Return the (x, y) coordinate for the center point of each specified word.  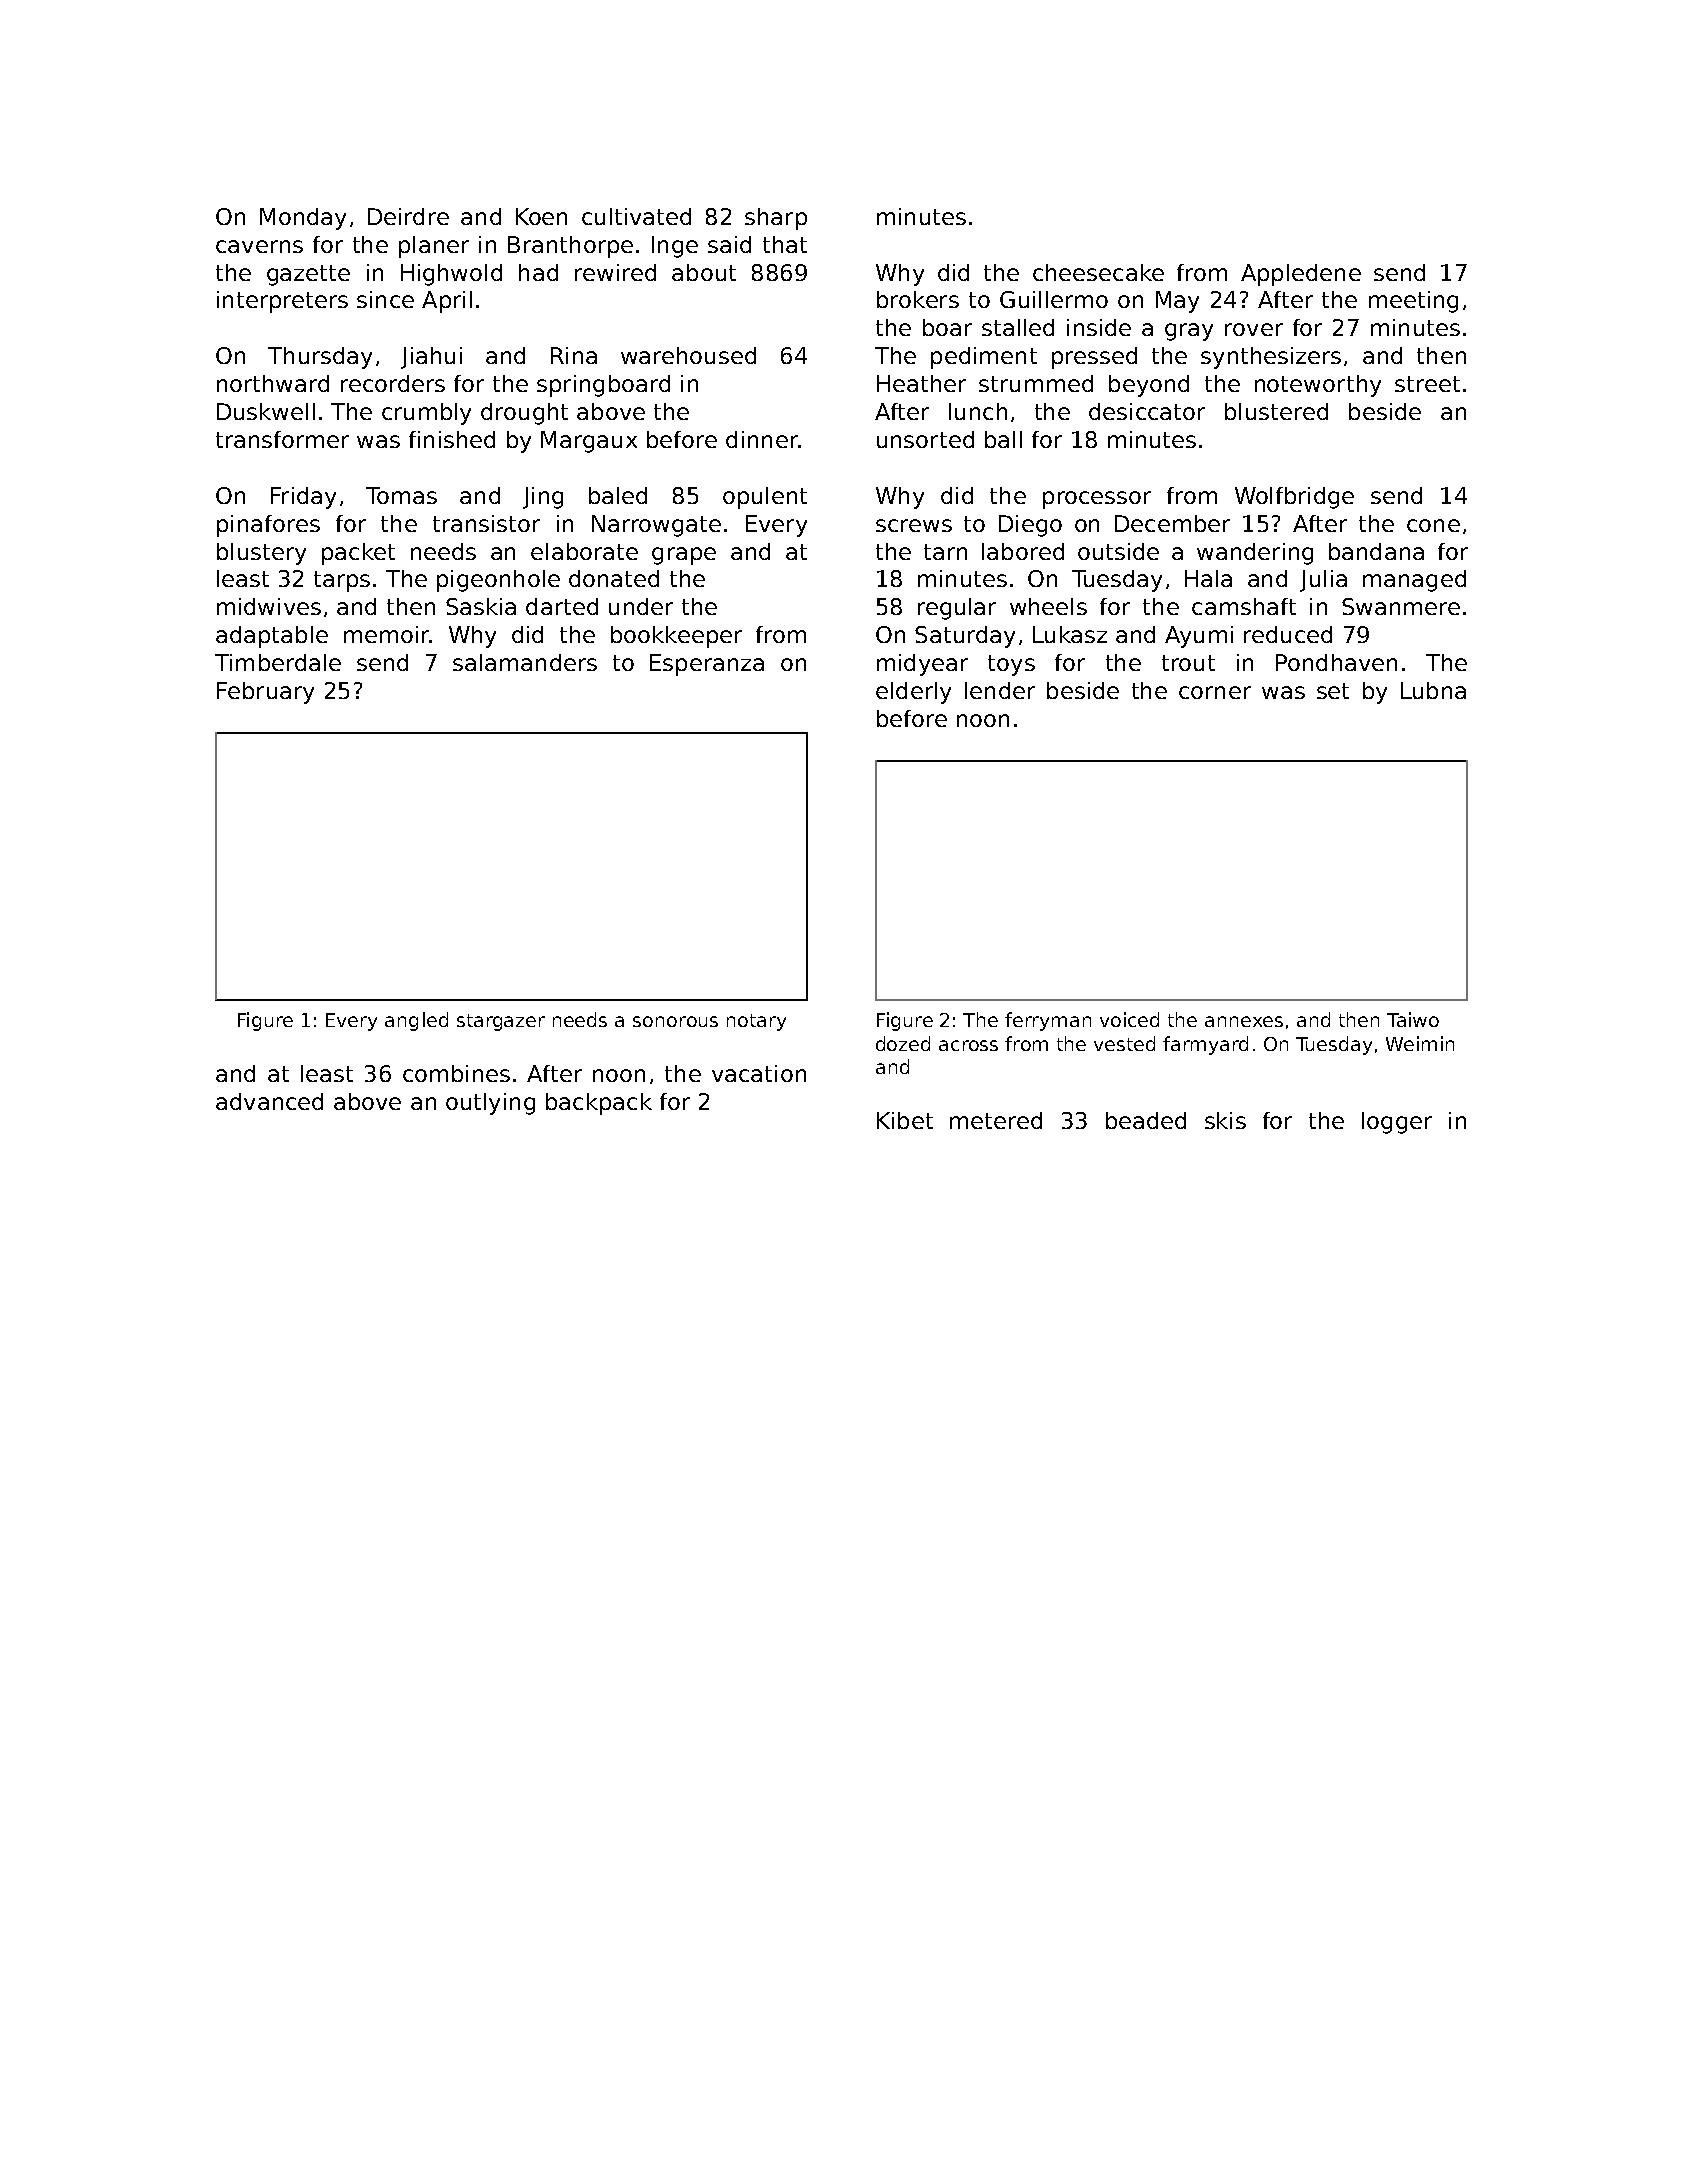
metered (996, 1120)
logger (1397, 1123)
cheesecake (1098, 272)
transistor (486, 523)
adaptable (272, 637)
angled (416, 1021)
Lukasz (1070, 634)
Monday (303, 219)
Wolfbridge (1294, 498)
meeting (1413, 302)
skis (1225, 1120)
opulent (765, 498)
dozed (903, 1043)
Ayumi (1199, 637)
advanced (269, 1101)
